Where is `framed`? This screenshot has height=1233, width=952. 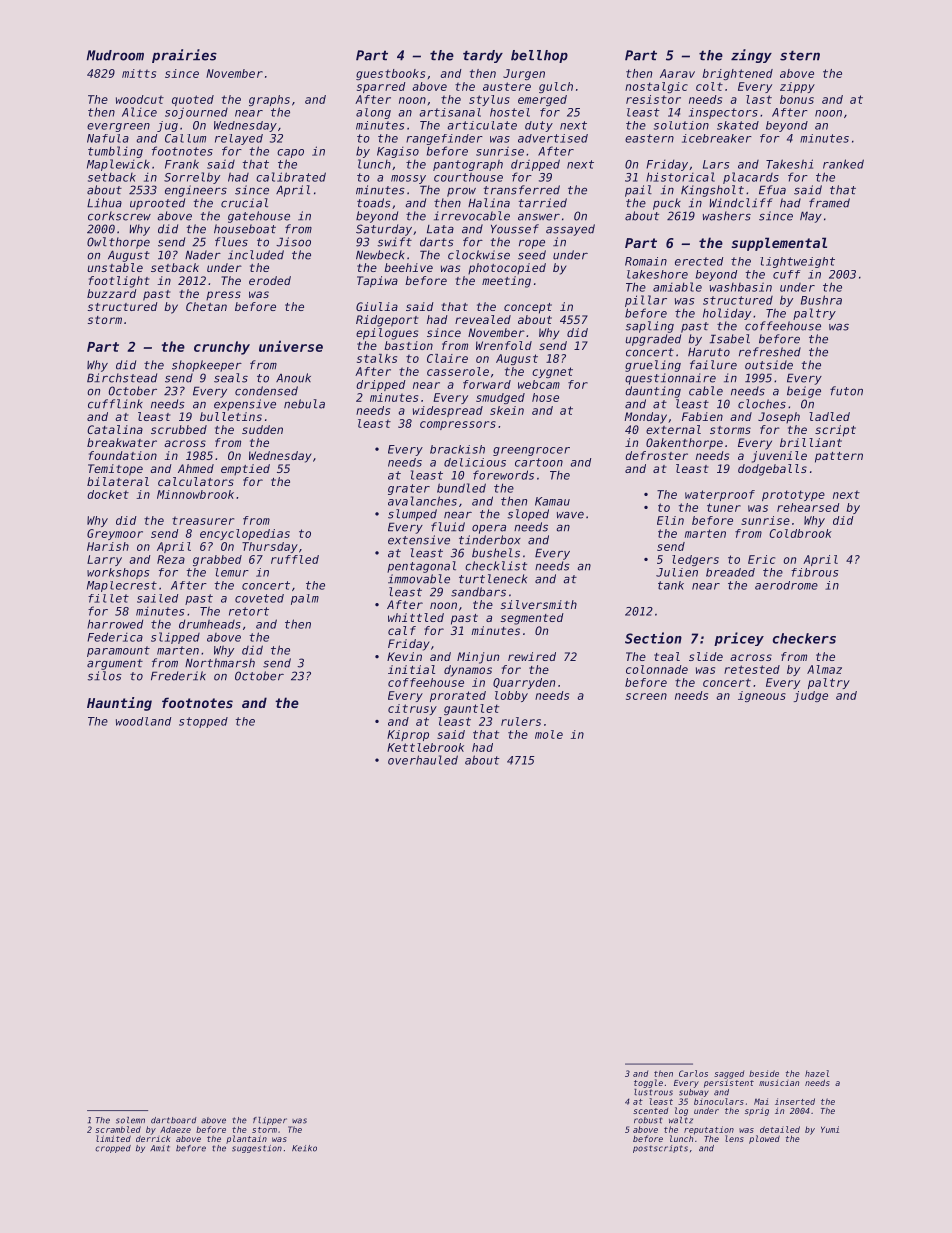 framed is located at coordinates (829, 203).
